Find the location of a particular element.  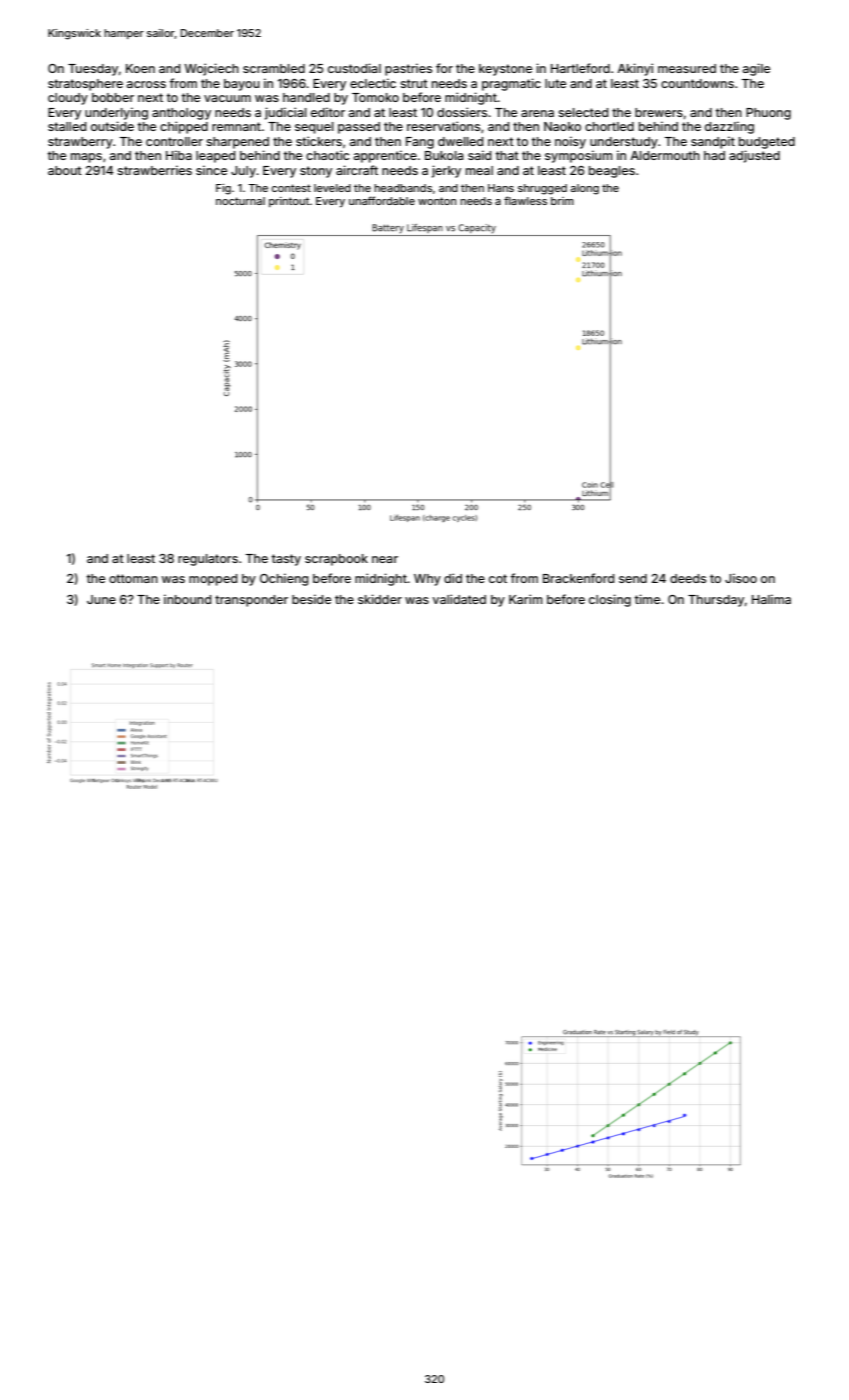

inbound is located at coordinates (187, 599).
